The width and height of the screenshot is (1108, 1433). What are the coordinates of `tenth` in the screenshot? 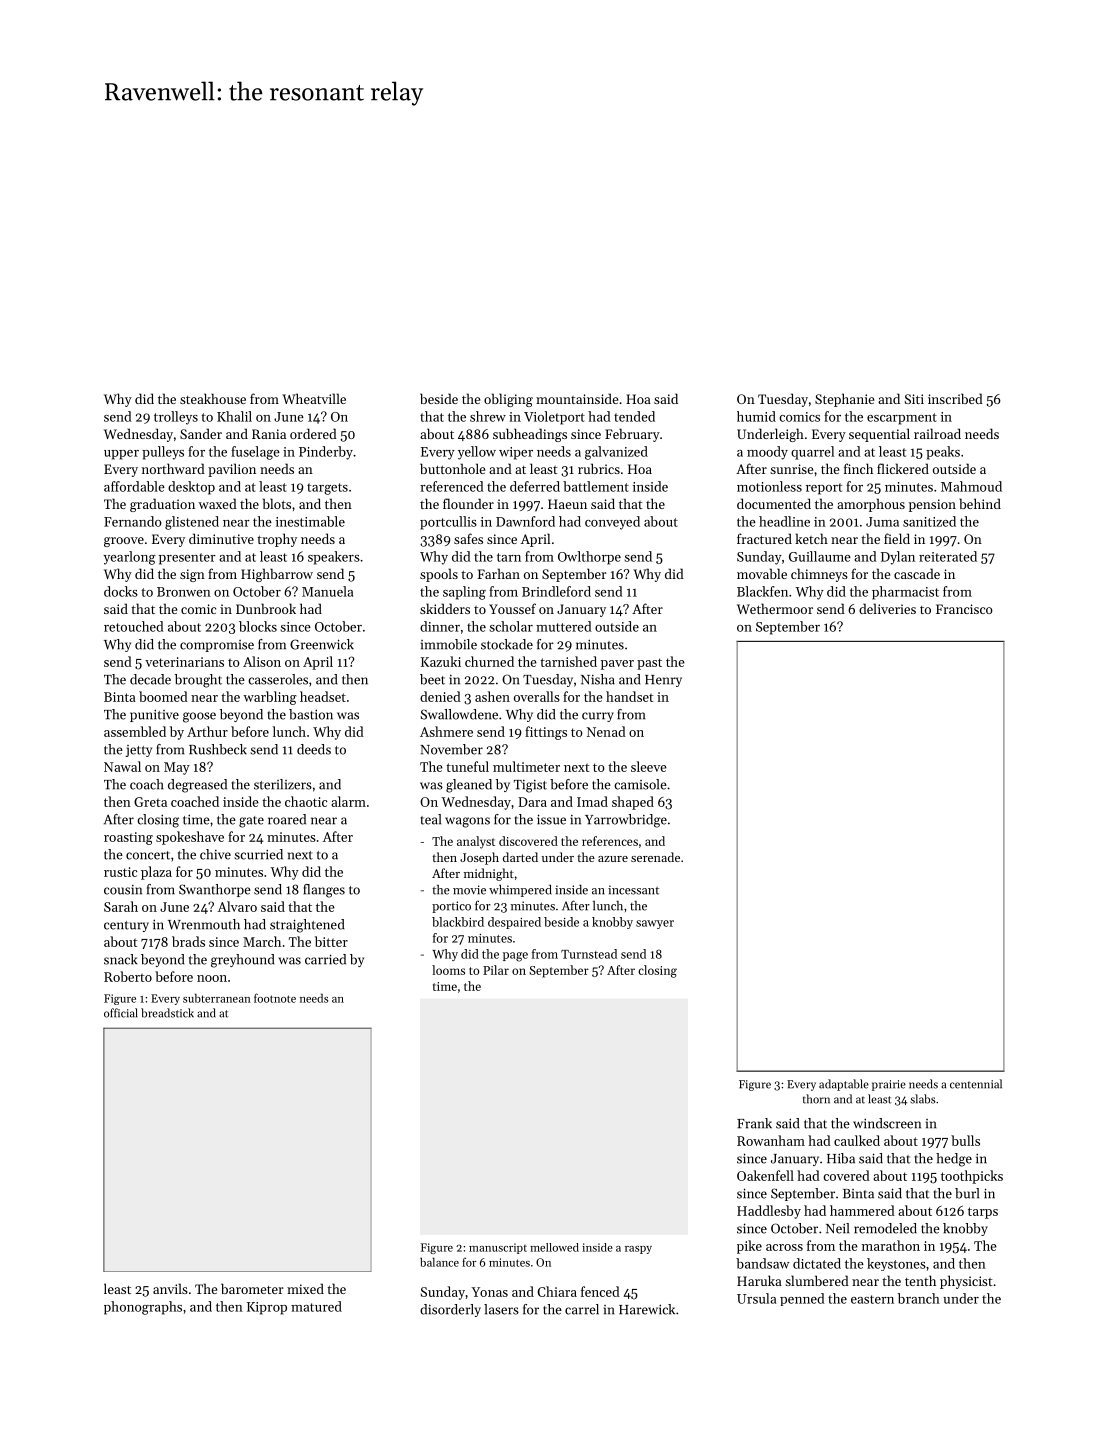 It's located at (920, 1280).
